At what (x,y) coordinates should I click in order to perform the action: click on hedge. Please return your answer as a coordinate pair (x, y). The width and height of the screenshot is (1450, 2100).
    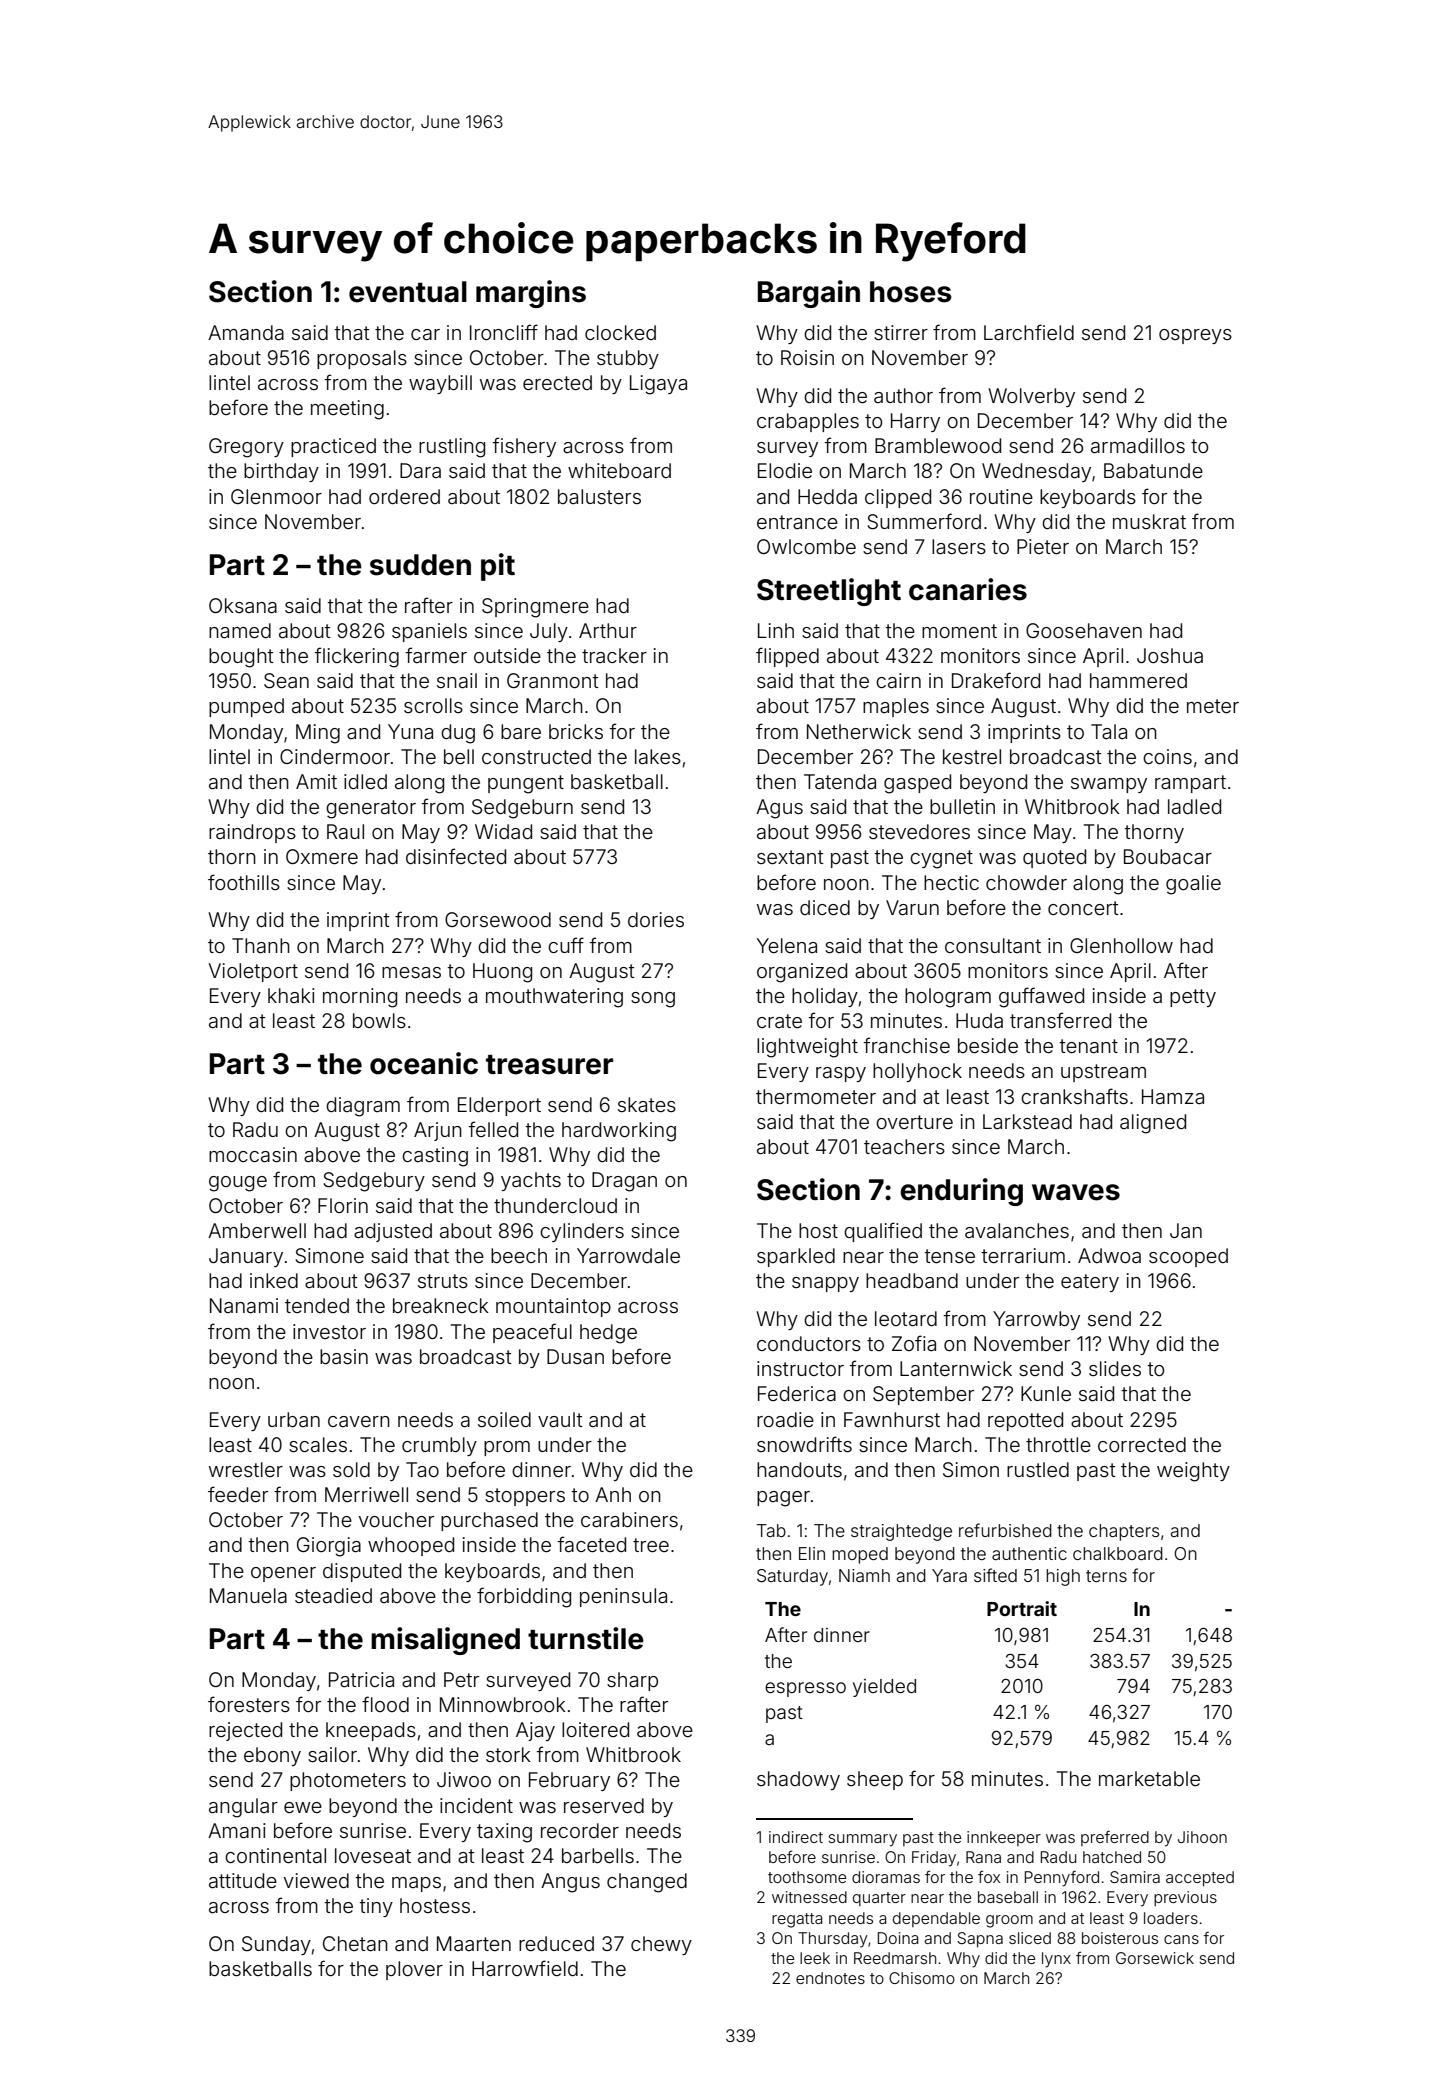
    Looking at the image, I should click on (608, 1334).
